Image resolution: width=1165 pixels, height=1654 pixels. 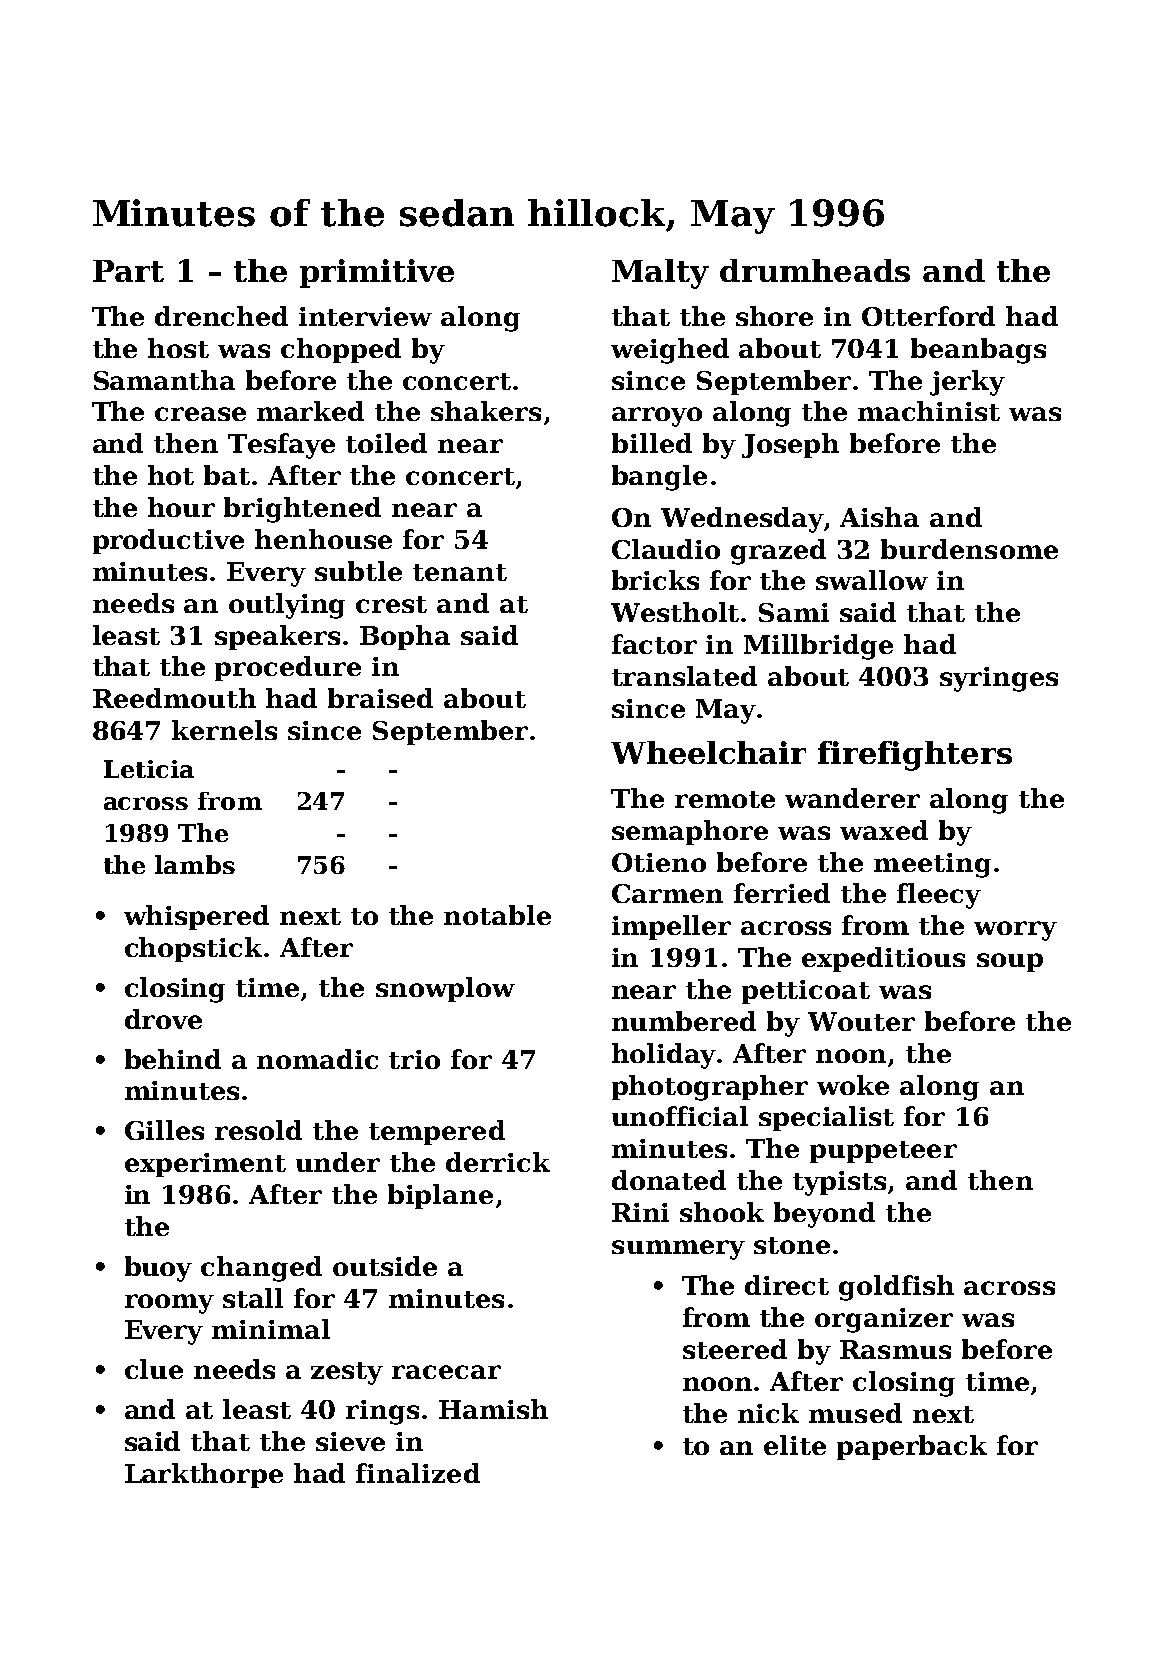 What do you see at coordinates (414, 1059) in the screenshot?
I see `trio` at bounding box center [414, 1059].
